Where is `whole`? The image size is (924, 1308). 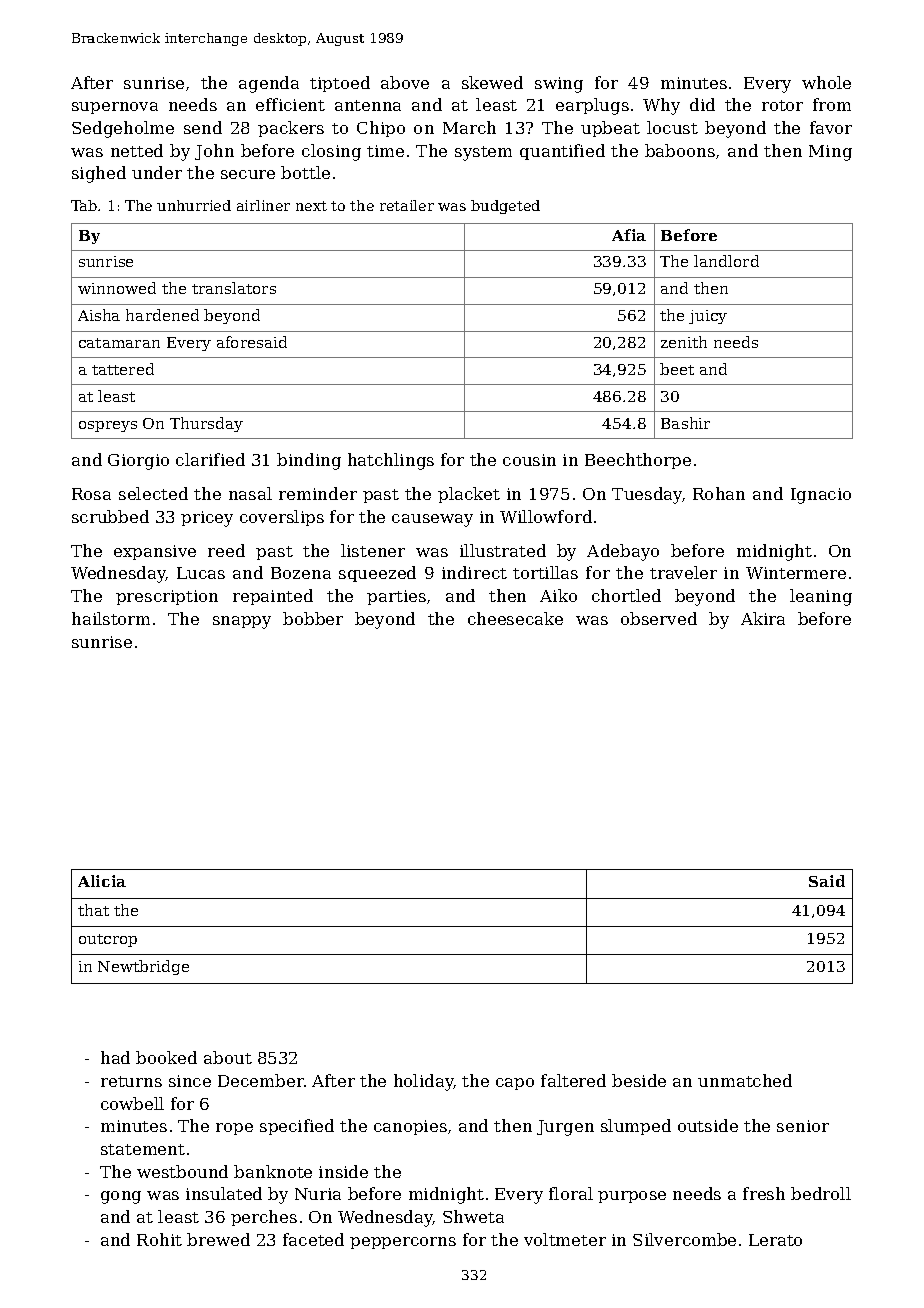 whole is located at coordinates (826, 82).
